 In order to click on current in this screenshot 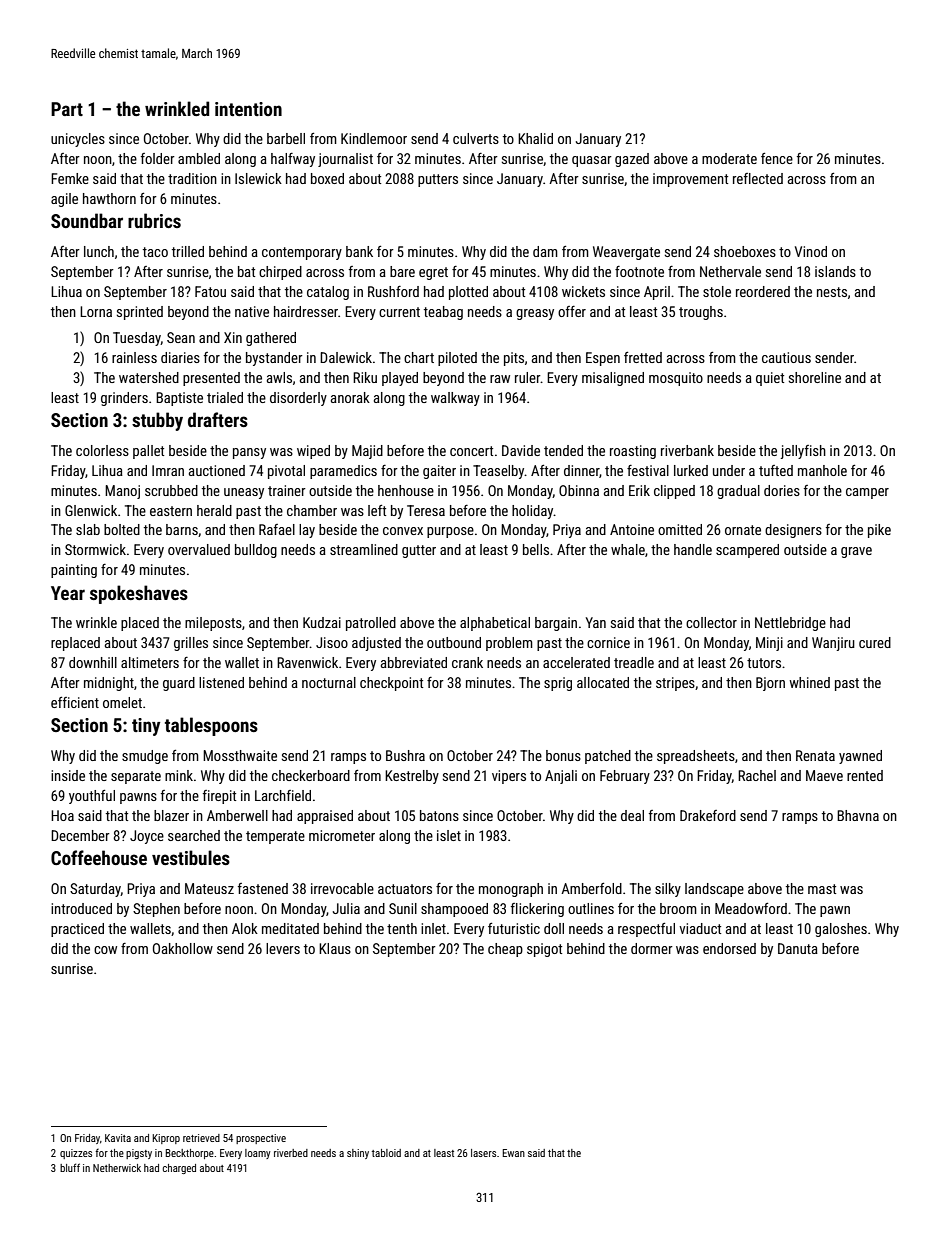, I will do `click(399, 312)`.
